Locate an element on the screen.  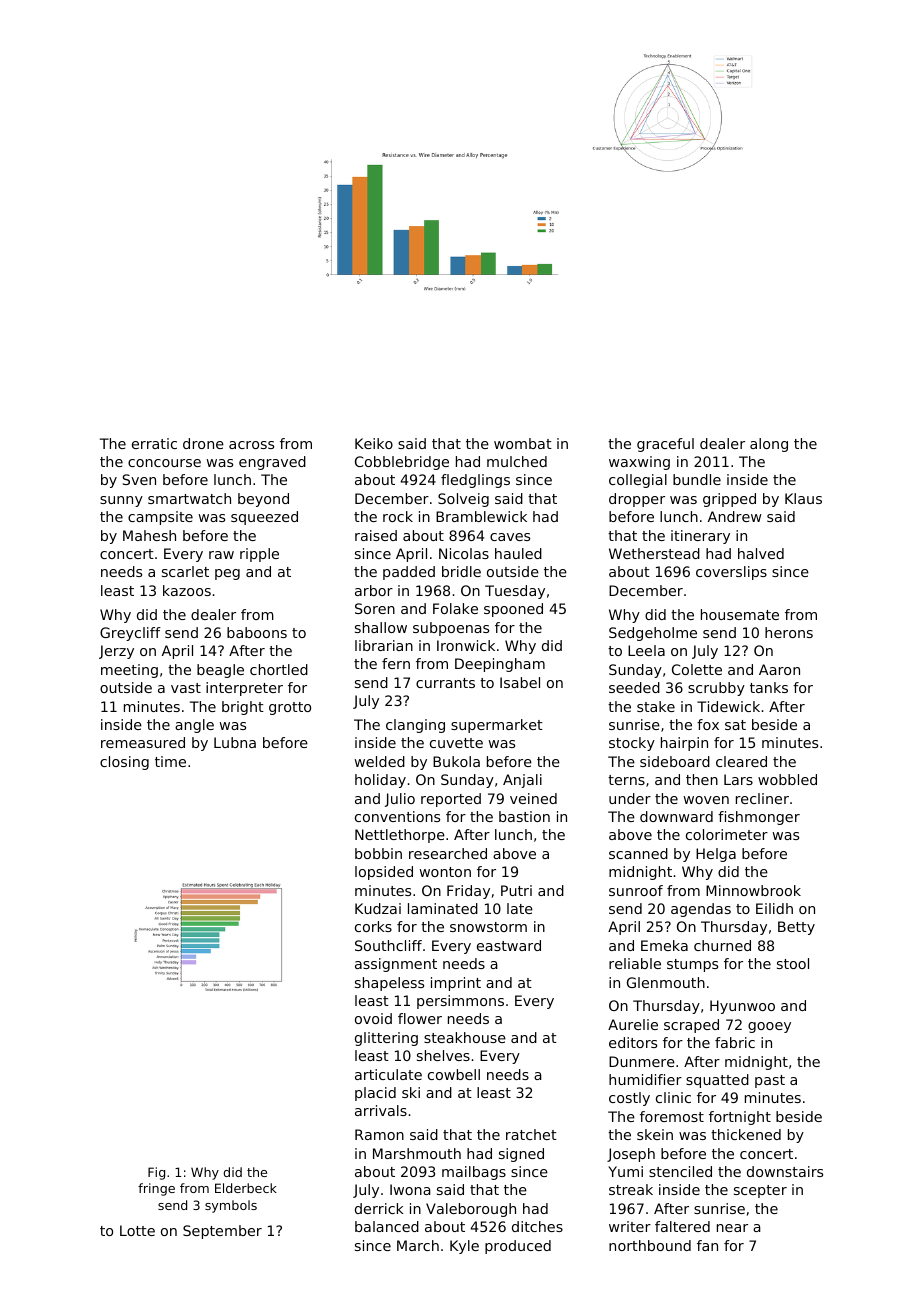
Colette is located at coordinates (697, 669).
